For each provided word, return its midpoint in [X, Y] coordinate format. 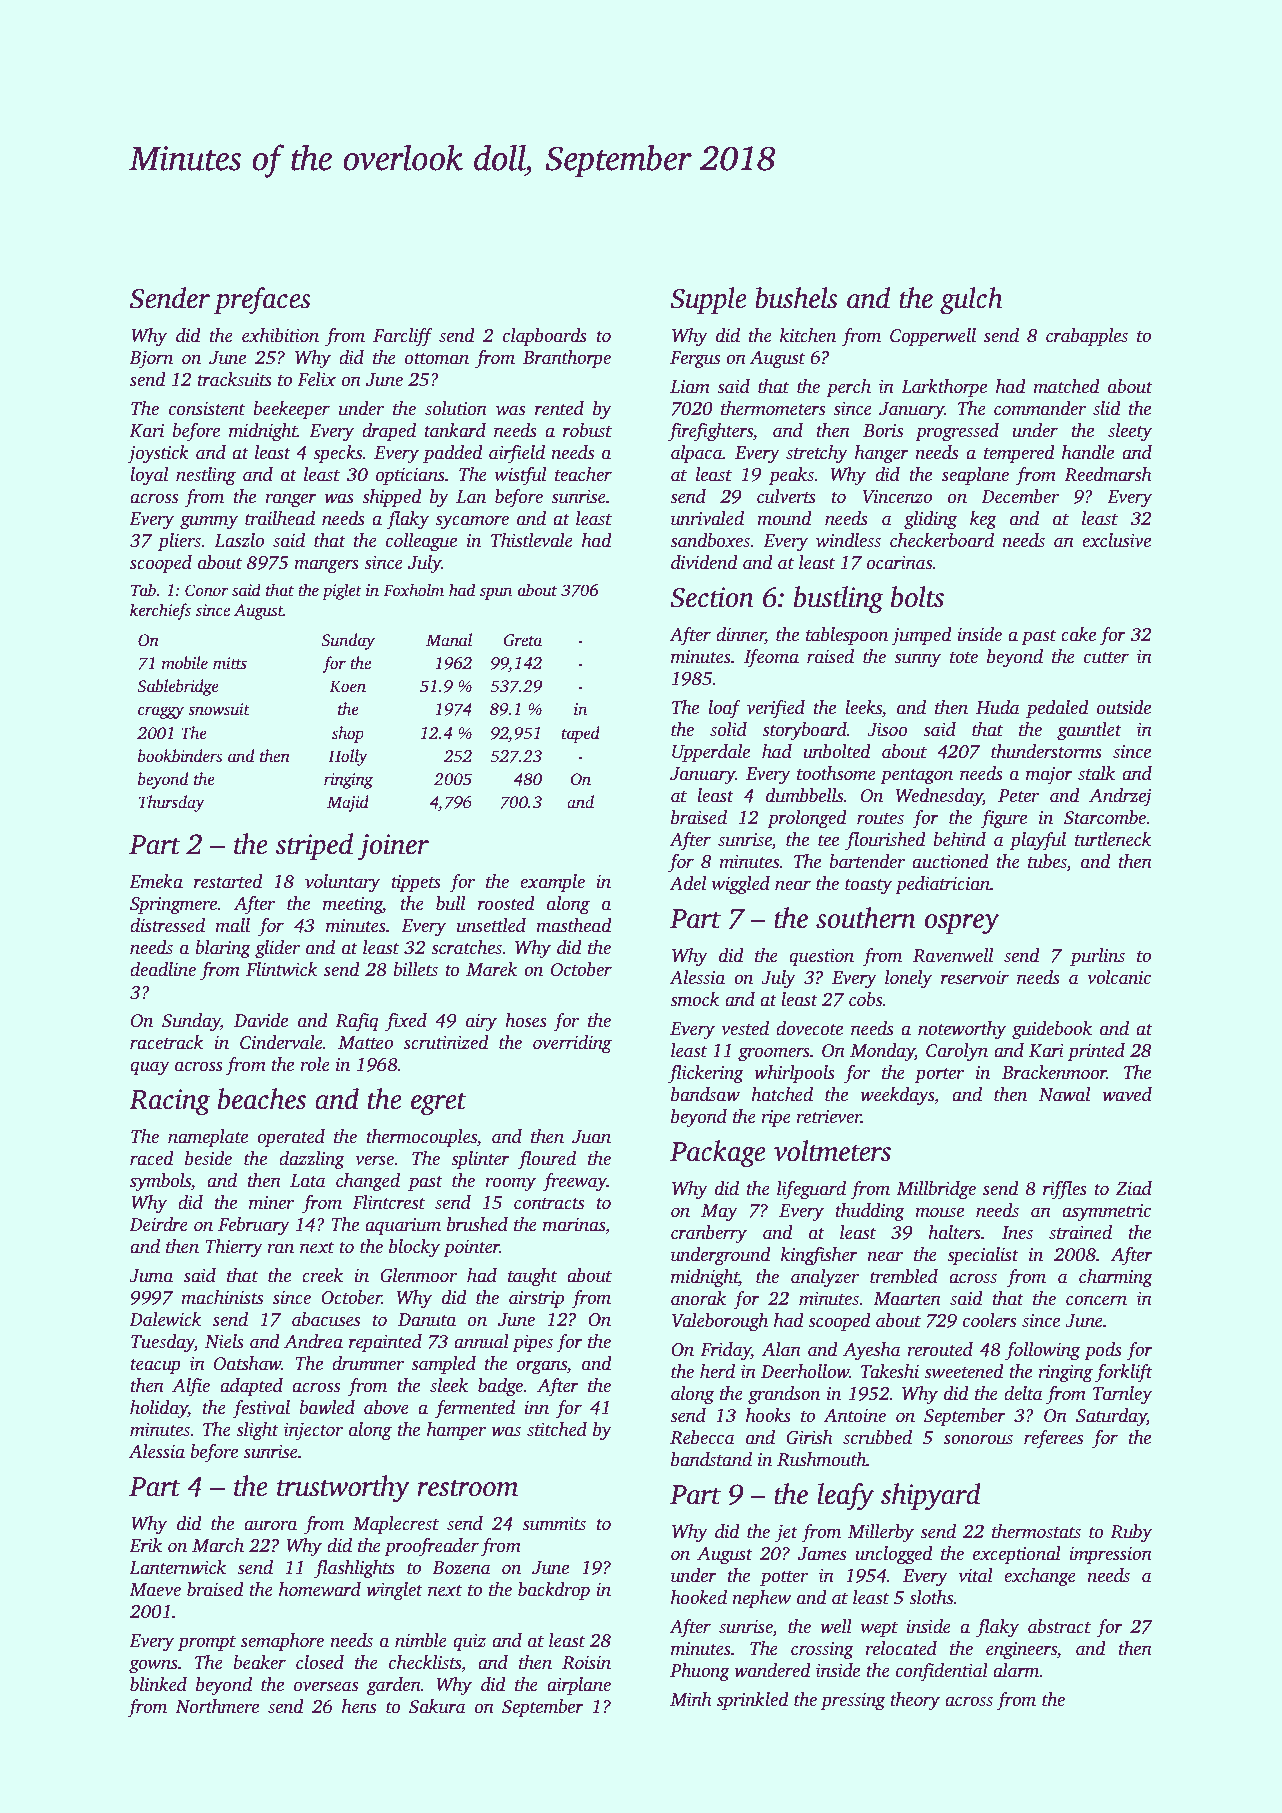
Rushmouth [821, 1459]
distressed [167, 925]
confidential [942, 1672]
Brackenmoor [1054, 1072]
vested [745, 1028]
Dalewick [165, 1319]
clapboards [545, 337]
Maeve [155, 1590]
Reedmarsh [1108, 474]
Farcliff [403, 337]
